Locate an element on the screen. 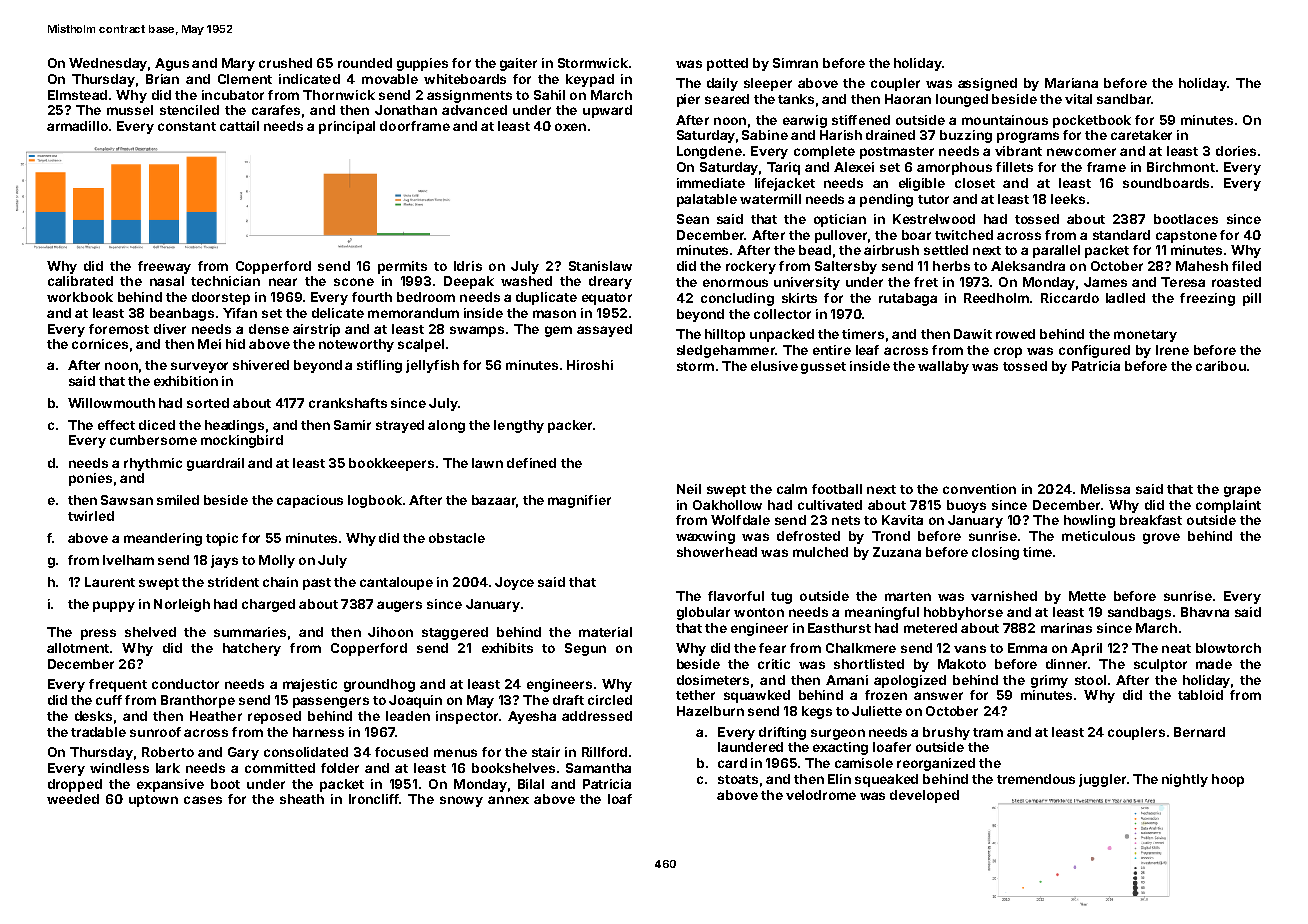  vital is located at coordinates (1078, 99).
